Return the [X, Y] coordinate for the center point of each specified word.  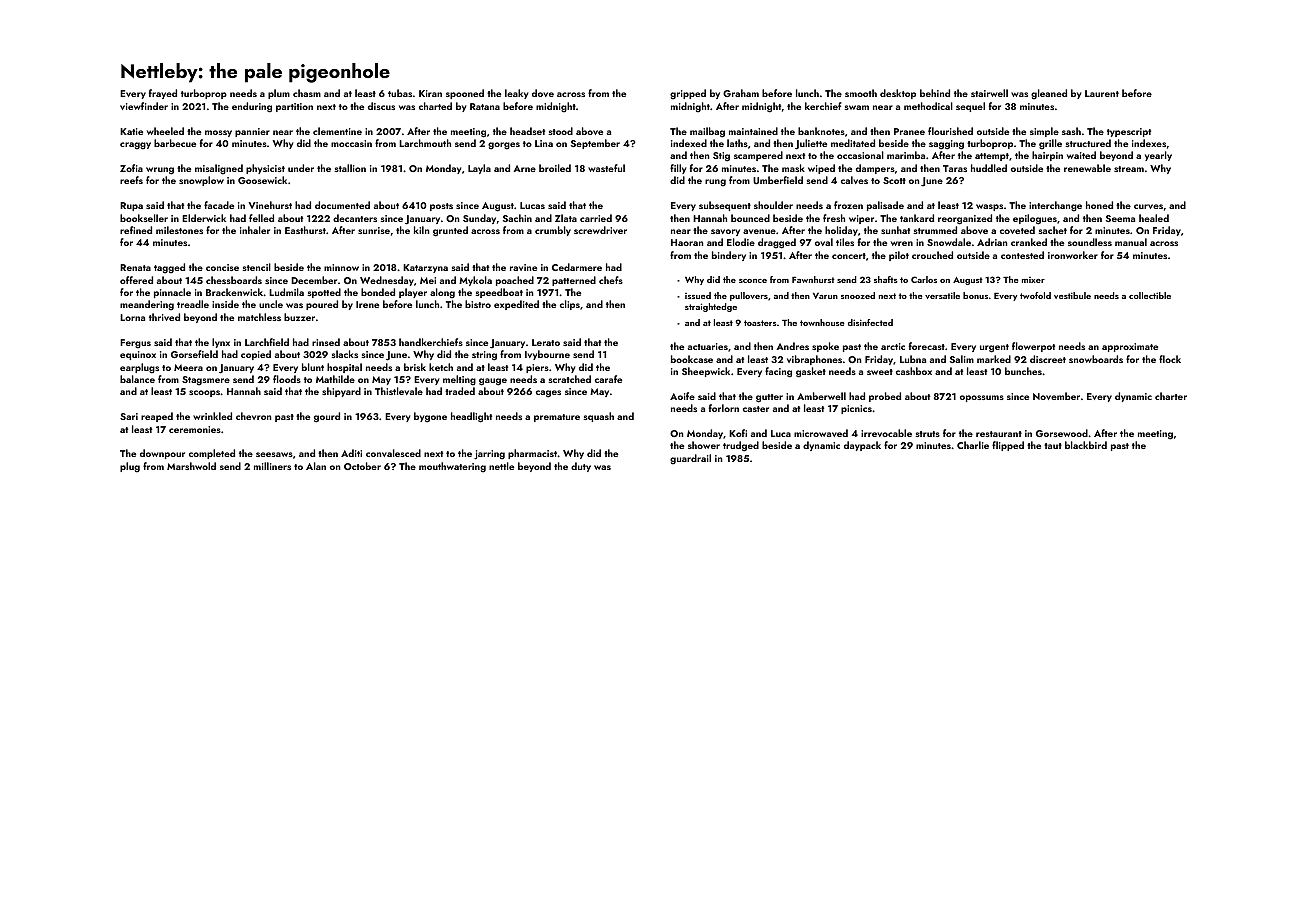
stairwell [989, 93]
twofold [1035, 295]
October [362, 466]
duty [581, 467]
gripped [688, 94]
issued [698, 295]
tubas [400, 93]
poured [322, 305]
